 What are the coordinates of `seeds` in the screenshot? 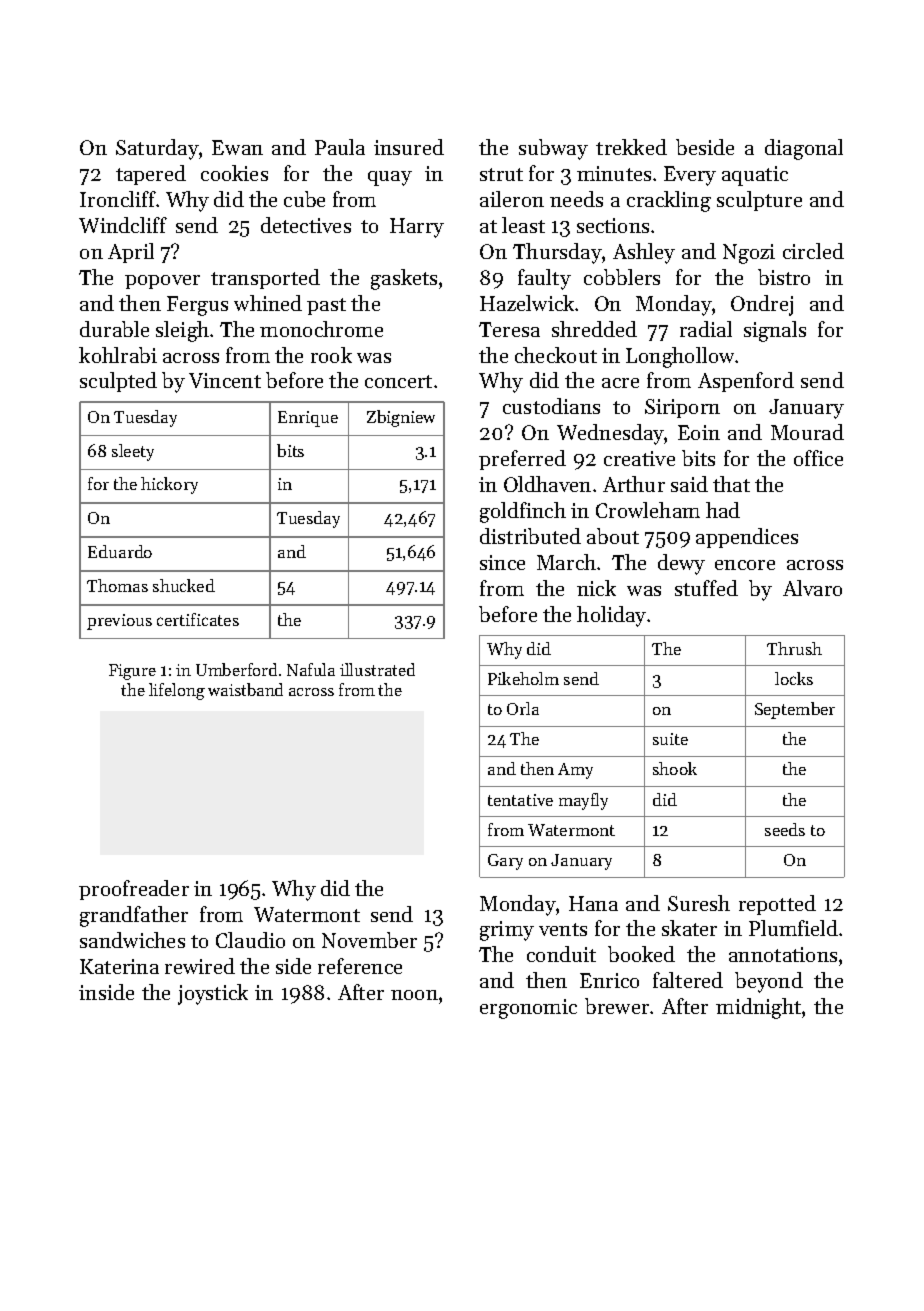 It's located at (785, 829).
